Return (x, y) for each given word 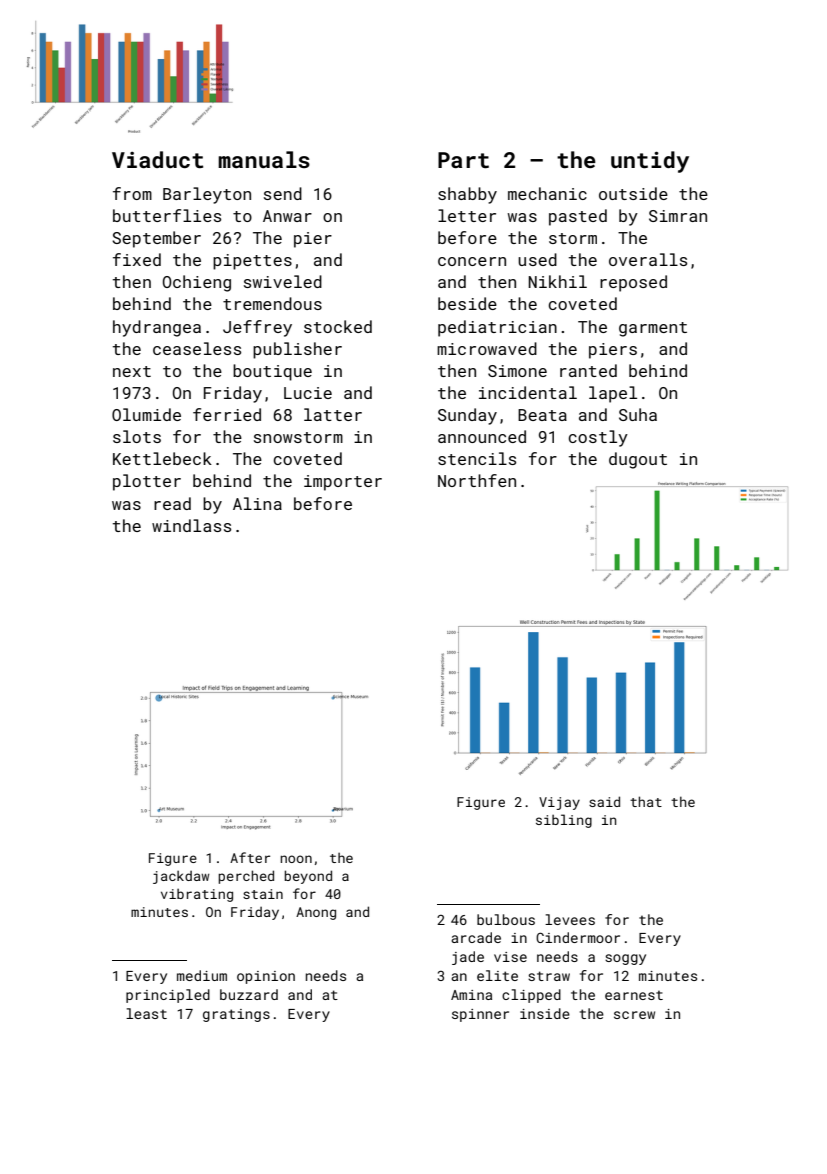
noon (296, 859)
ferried (227, 414)
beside (467, 303)
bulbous (506, 919)
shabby (467, 195)
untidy (650, 162)
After (250, 857)
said (604, 801)
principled (168, 996)
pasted (578, 217)
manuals (264, 159)
